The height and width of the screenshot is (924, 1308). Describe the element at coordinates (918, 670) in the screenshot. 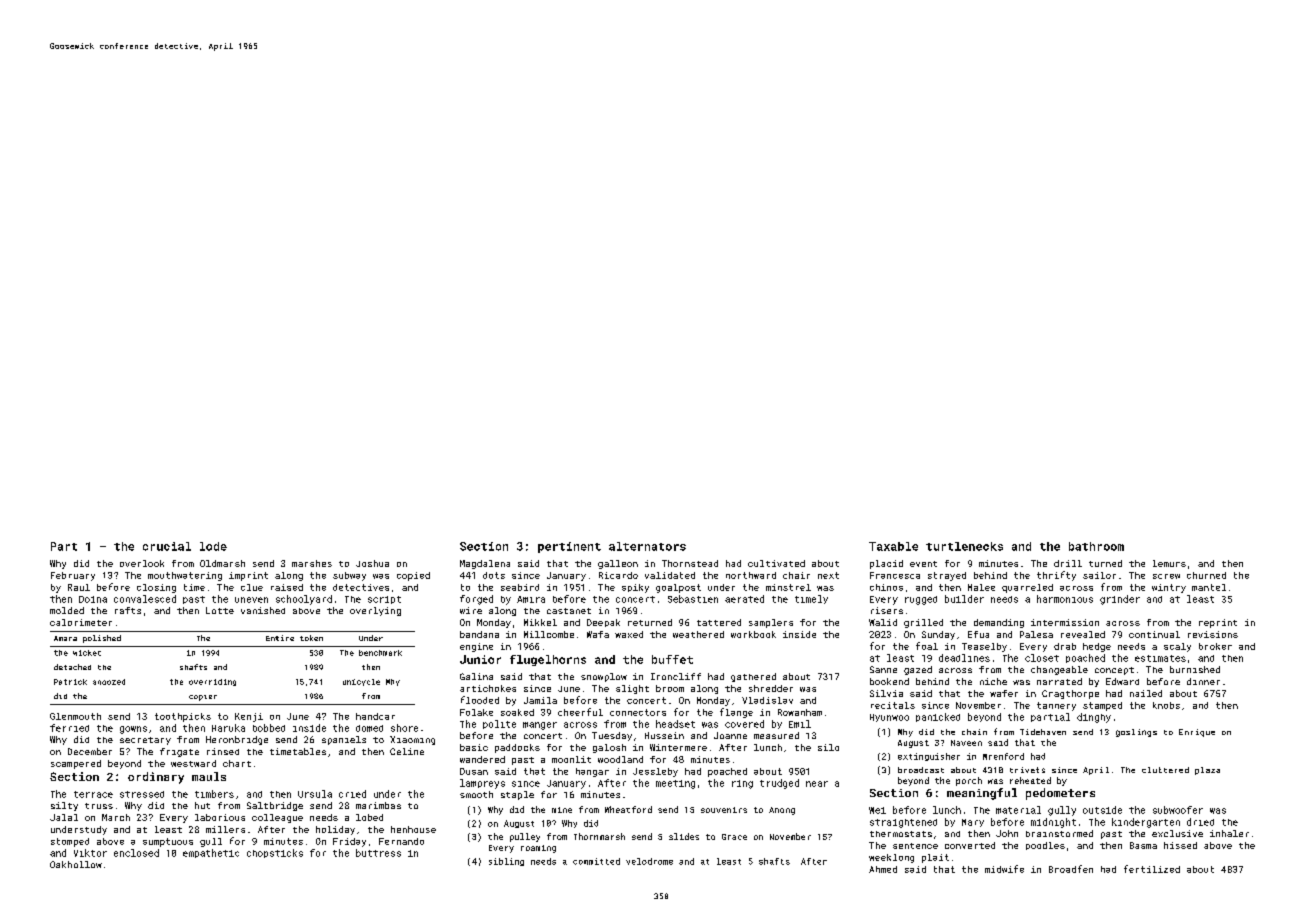

I see `gazed` at that location.
